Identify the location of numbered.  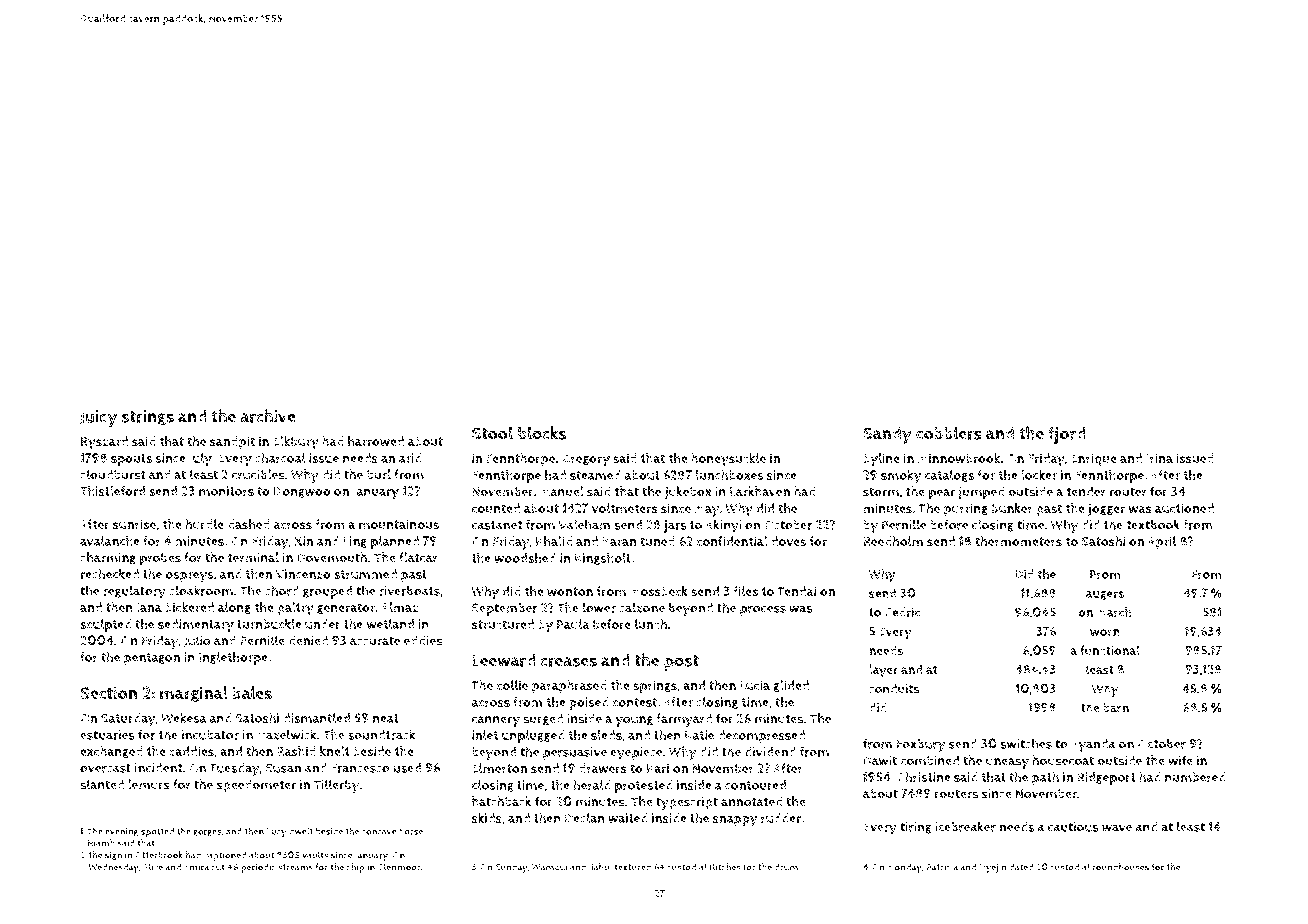
(1195, 777).
